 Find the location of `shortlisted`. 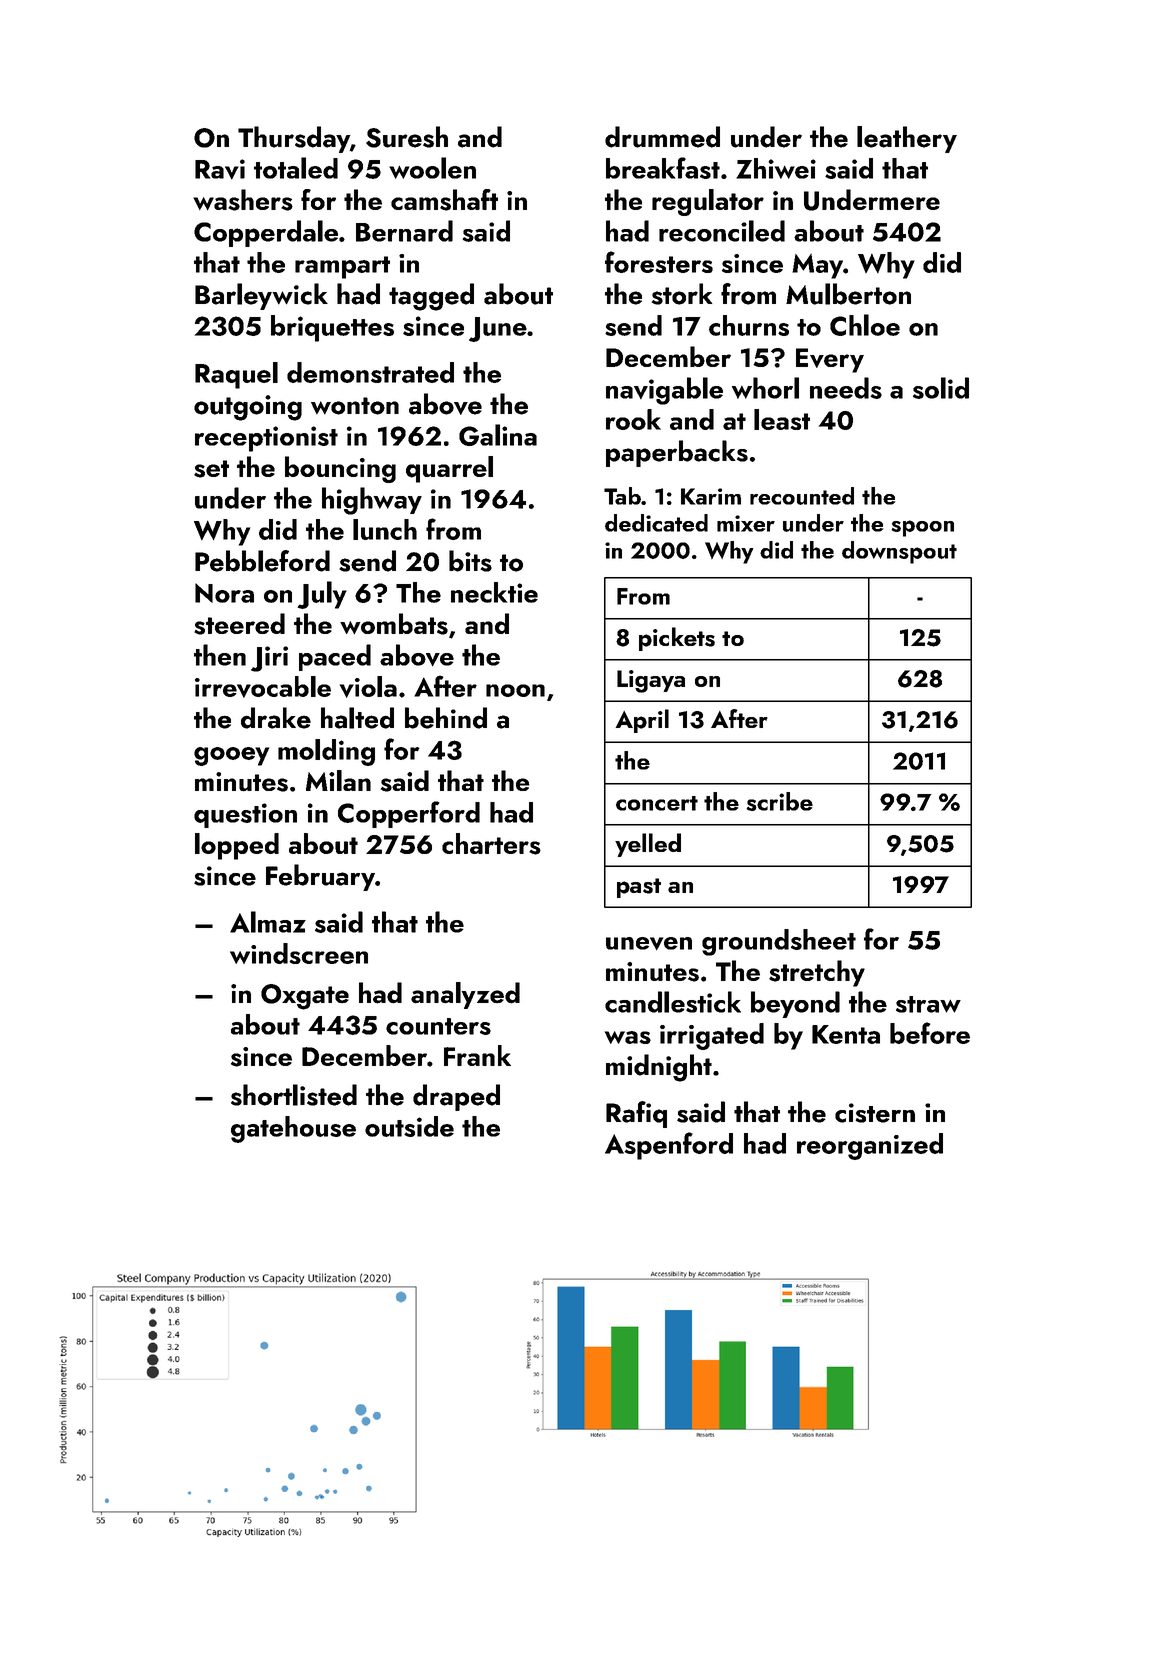

shortlisted is located at coordinates (294, 1095).
